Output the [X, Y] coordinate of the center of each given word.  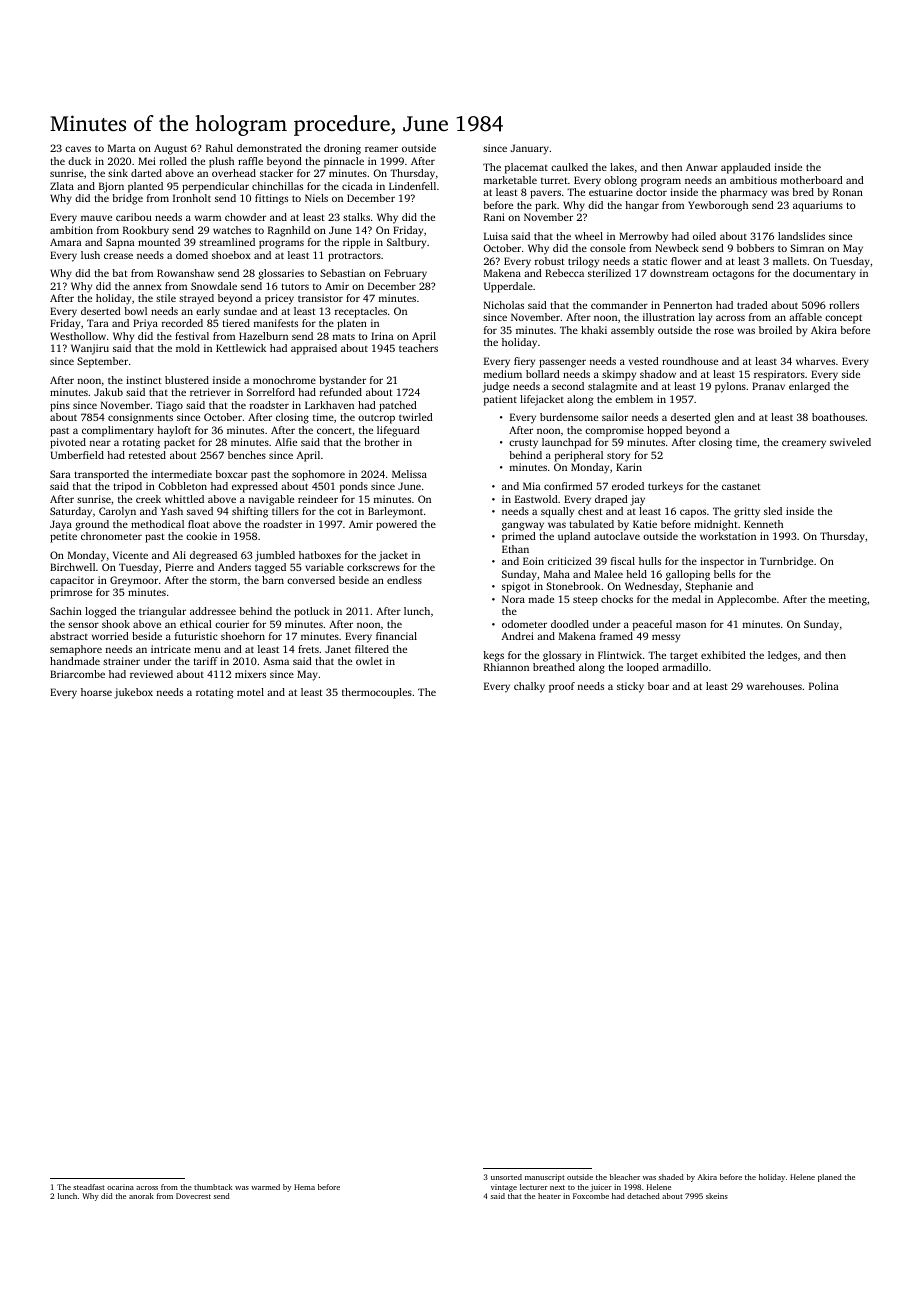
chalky [529, 687]
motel [250, 692]
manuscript [545, 1178]
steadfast [89, 1187]
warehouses [774, 686]
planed [830, 1178]
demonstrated [269, 148]
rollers [844, 305]
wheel [589, 236]
